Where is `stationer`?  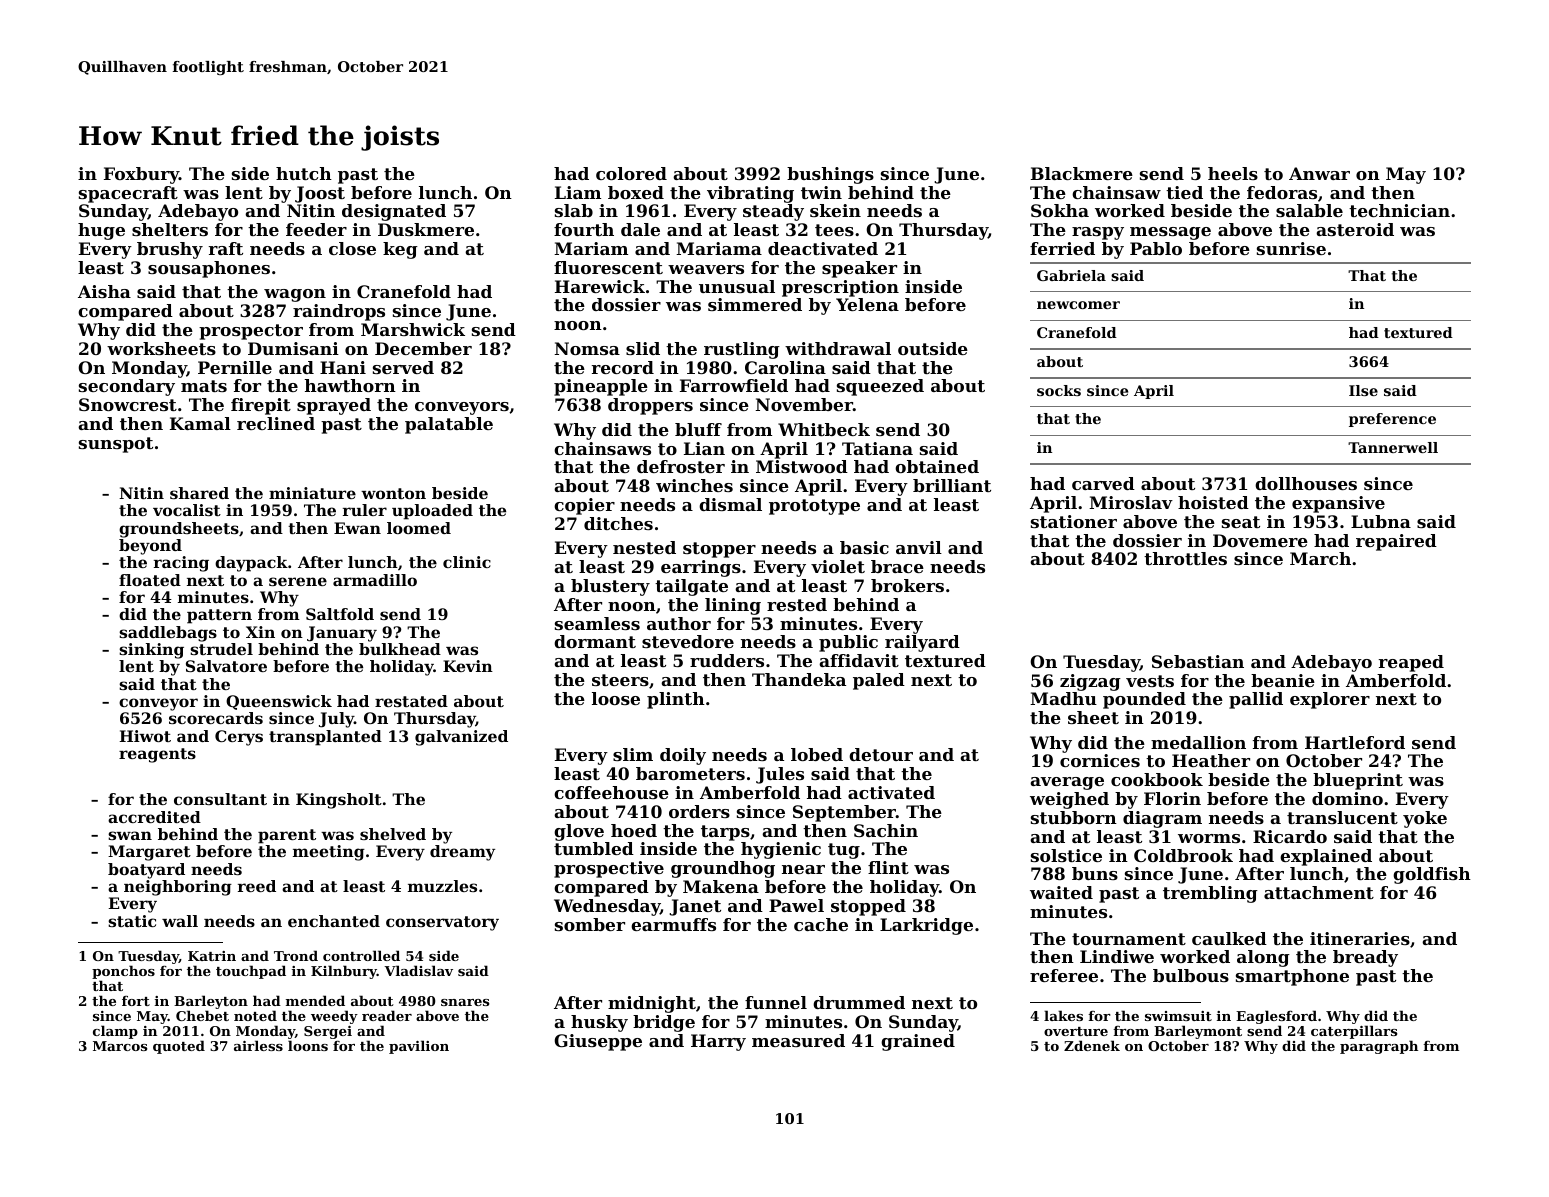
stationer is located at coordinates (1074, 521).
